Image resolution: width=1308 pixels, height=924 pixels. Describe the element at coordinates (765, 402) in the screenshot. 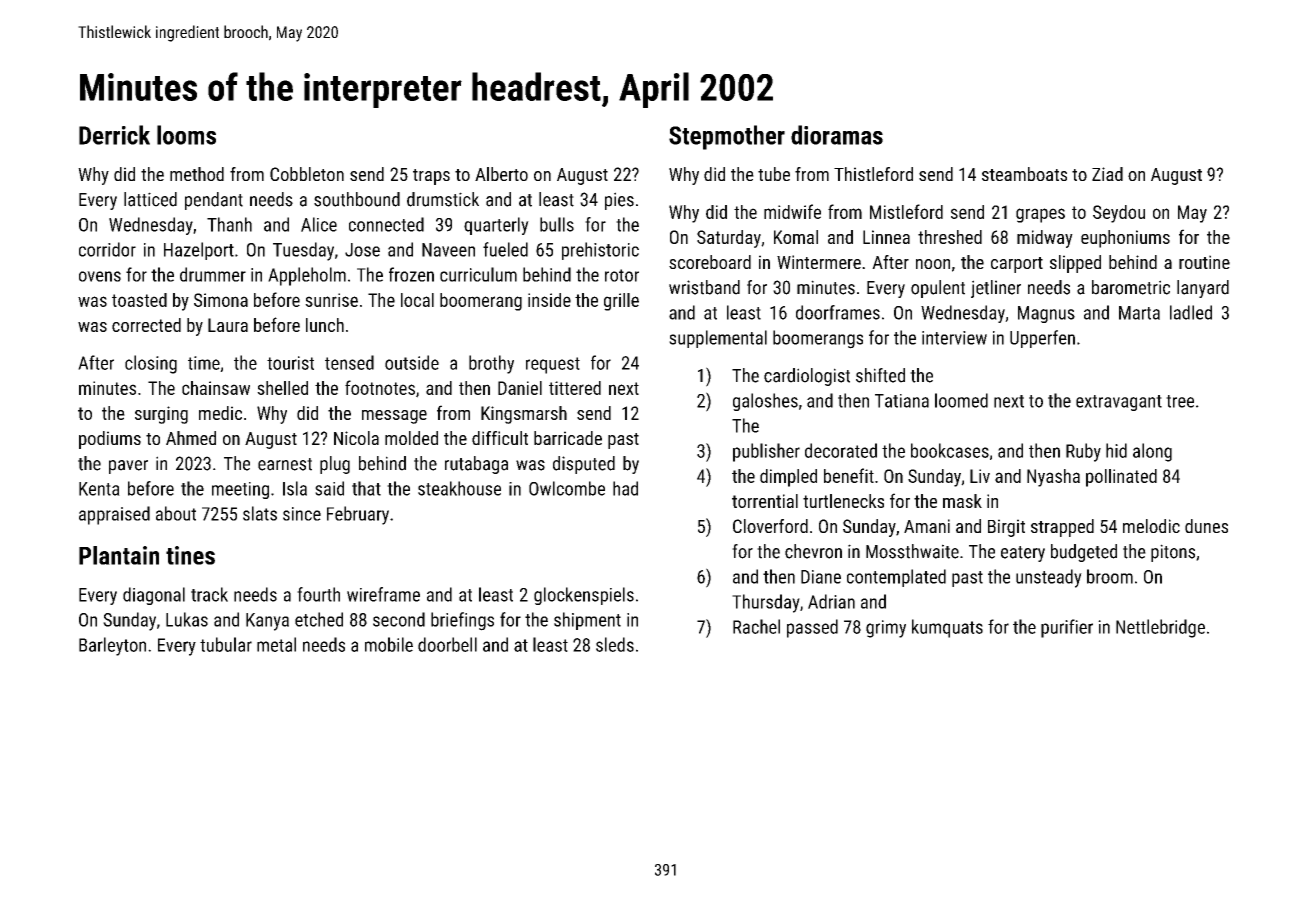

I see `galoshes` at that location.
